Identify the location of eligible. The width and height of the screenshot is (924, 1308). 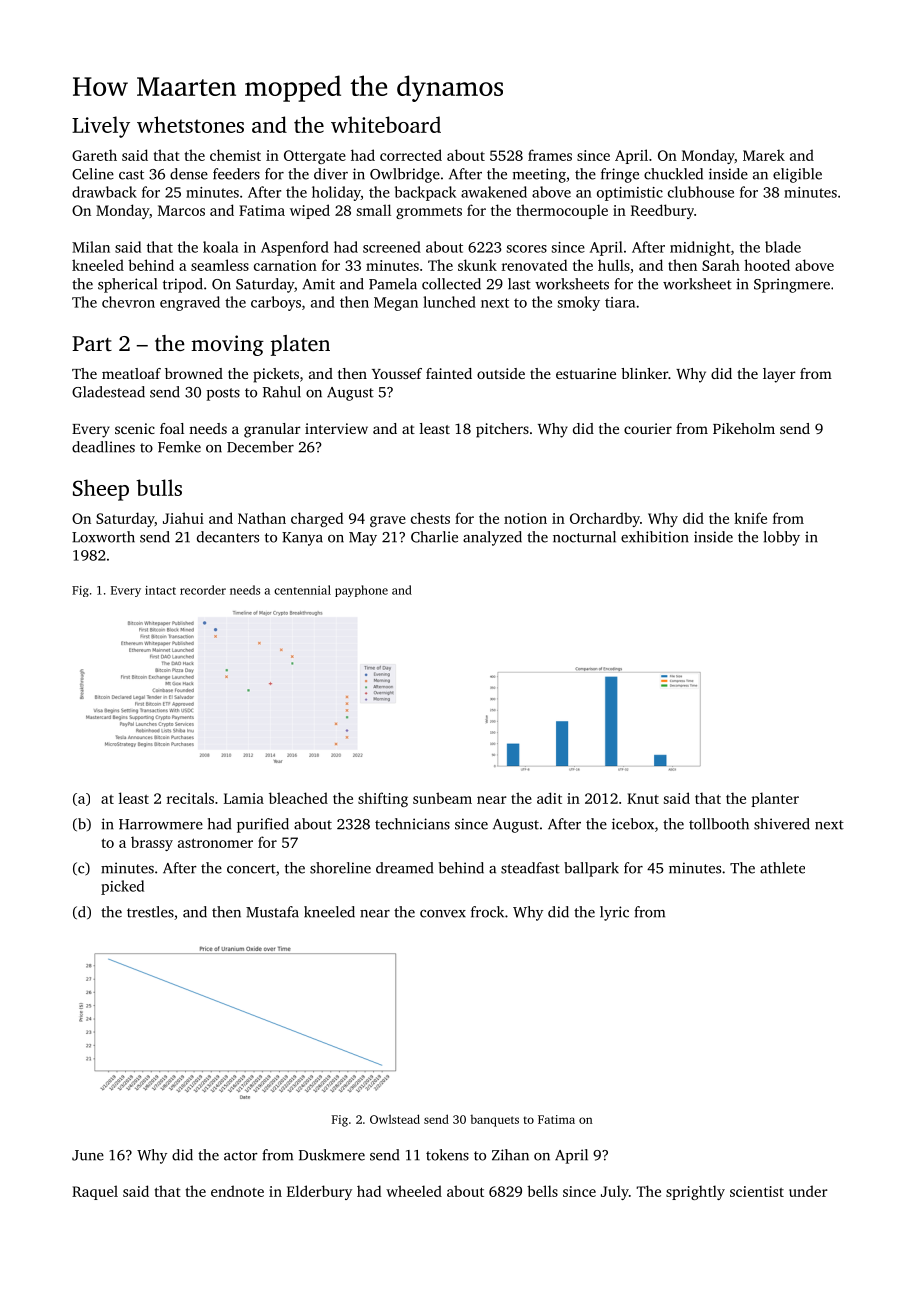
(797, 175).
